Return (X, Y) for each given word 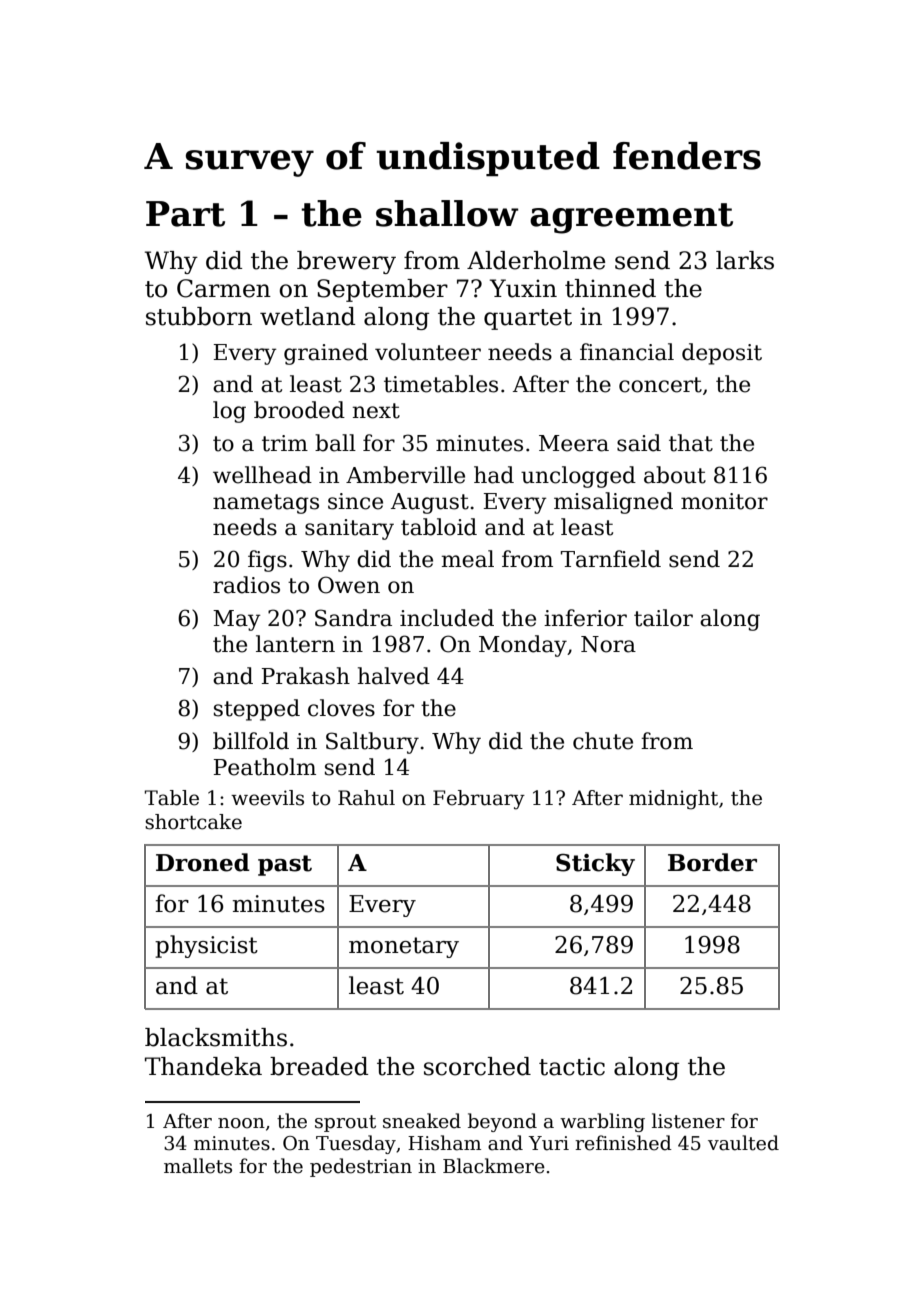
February (479, 800)
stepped (257, 710)
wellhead (262, 475)
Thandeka (203, 1066)
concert (660, 385)
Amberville (405, 475)
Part (185, 214)
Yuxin (523, 288)
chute (603, 741)
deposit (722, 354)
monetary (404, 947)
